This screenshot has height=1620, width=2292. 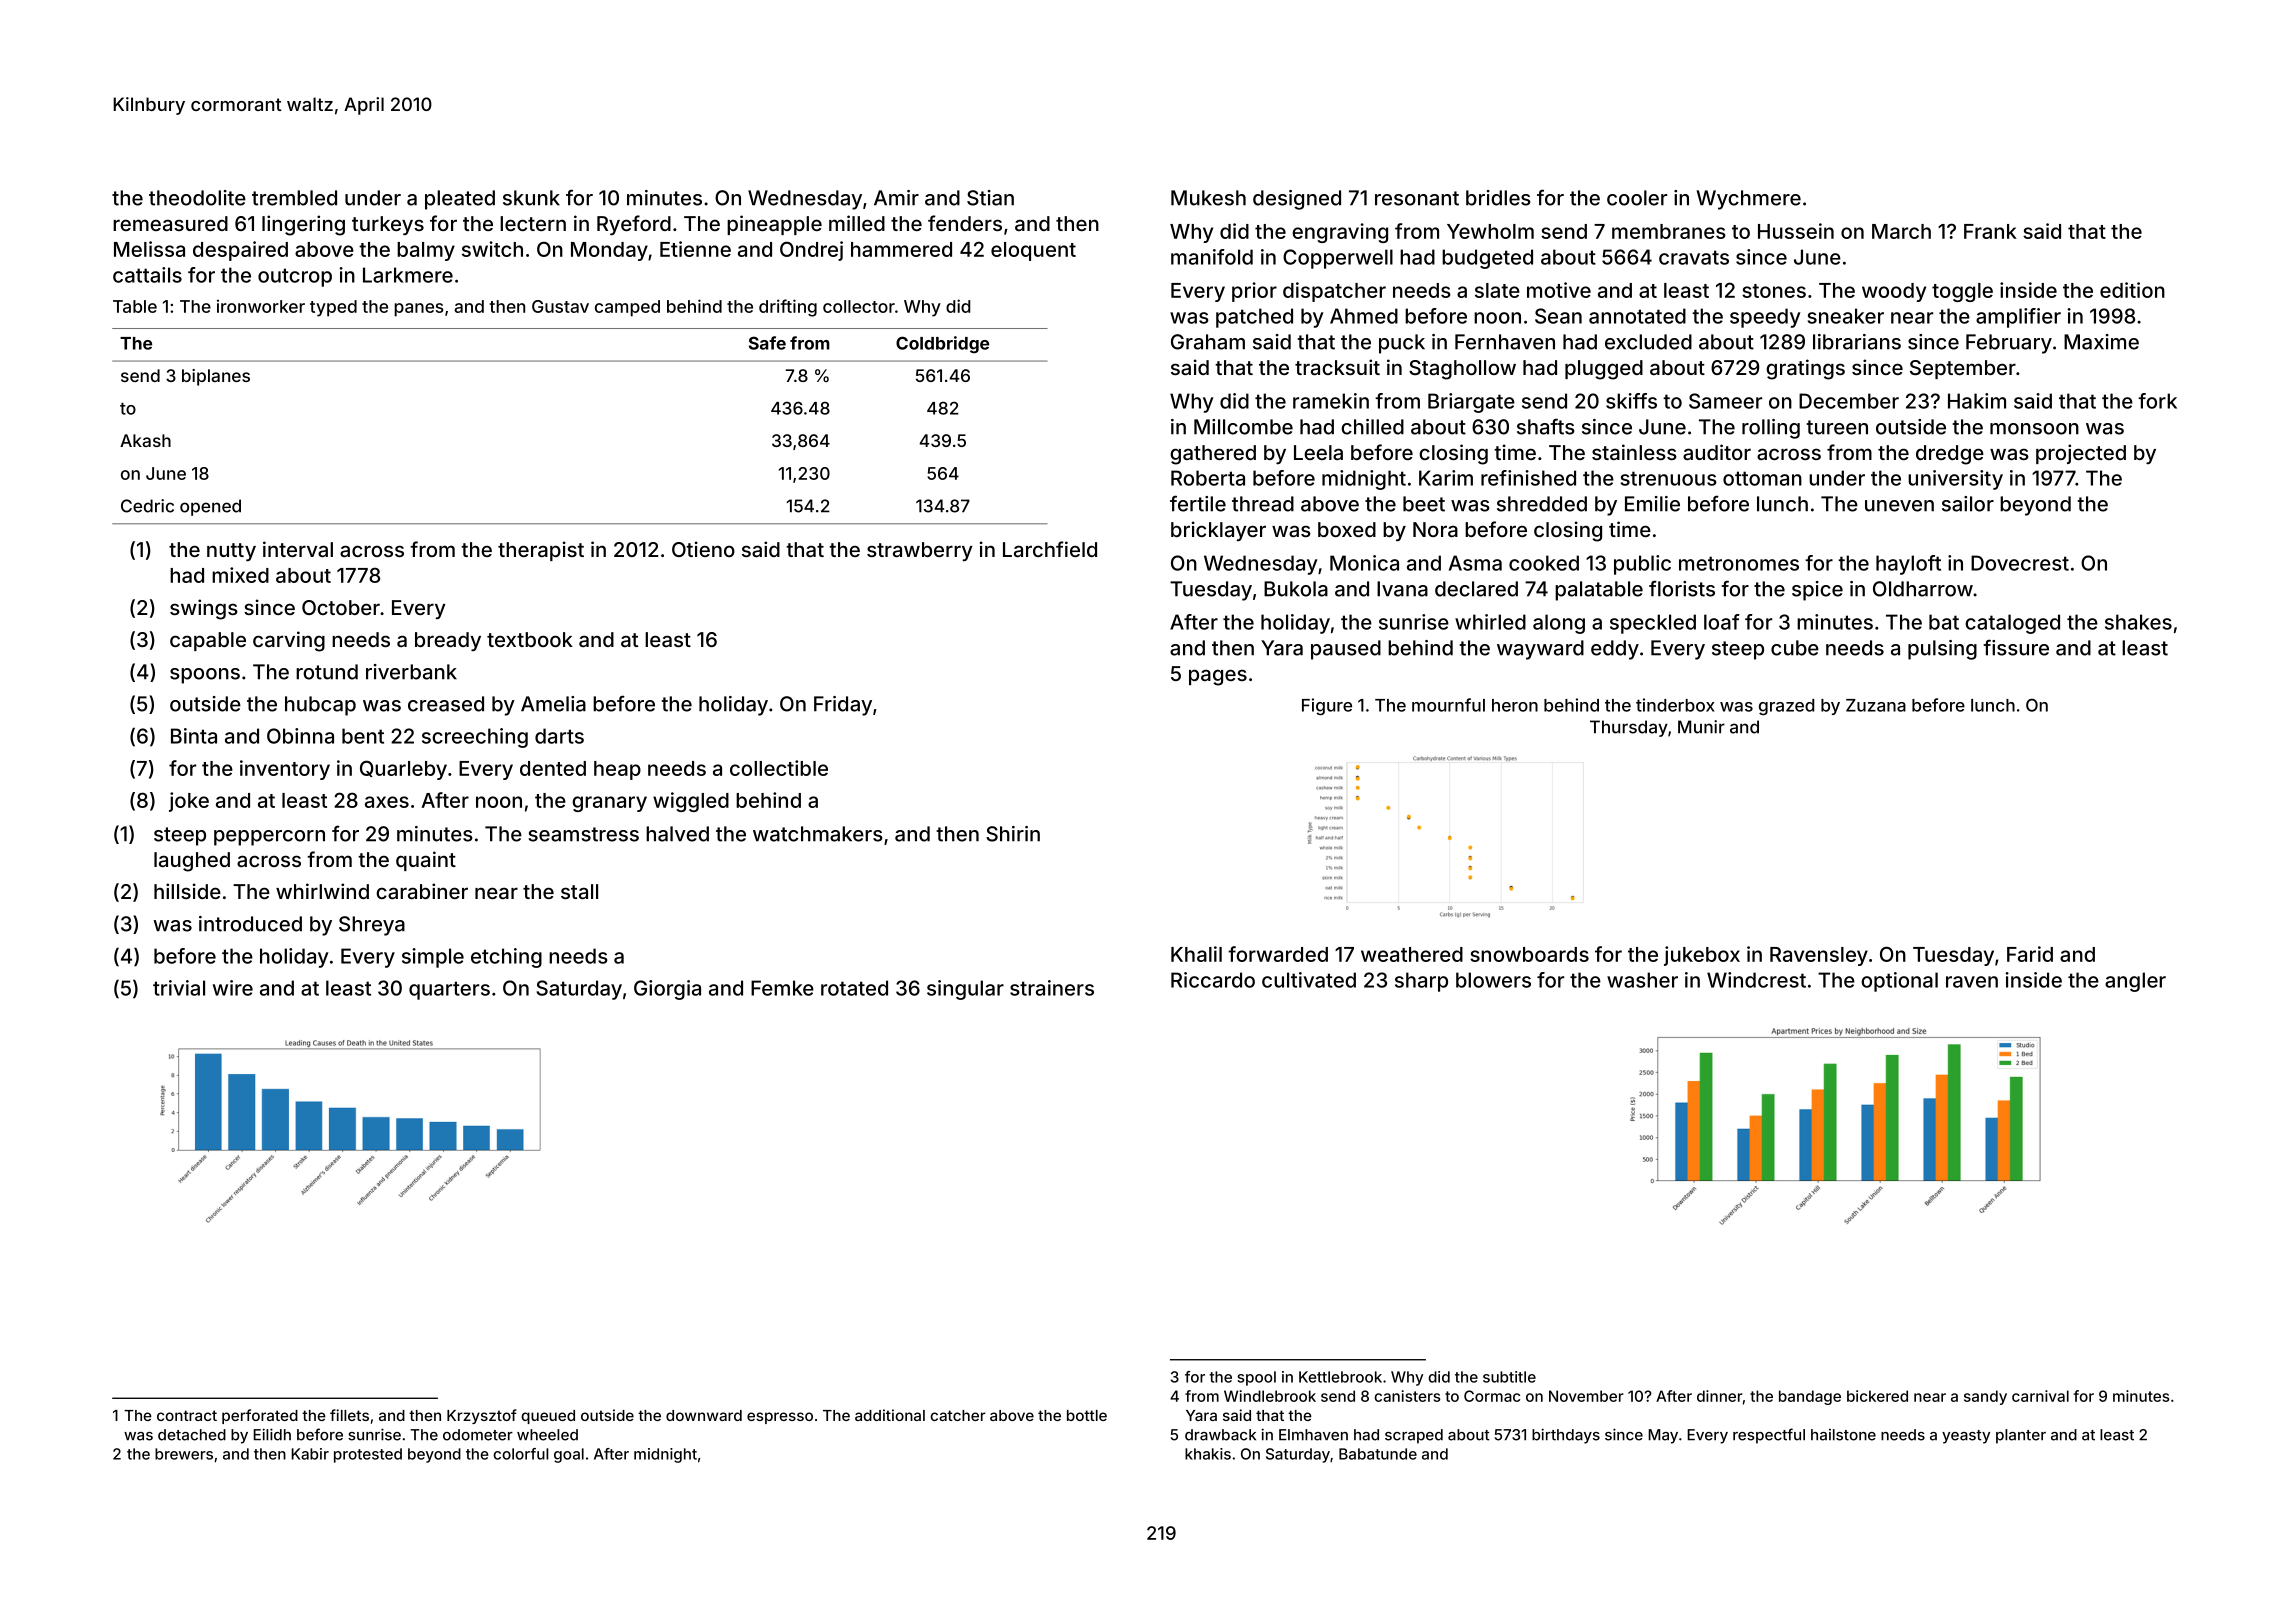 What do you see at coordinates (2018, 318) in the screenshot?
I see `amplifier` at bounding box center [2018, 318].
